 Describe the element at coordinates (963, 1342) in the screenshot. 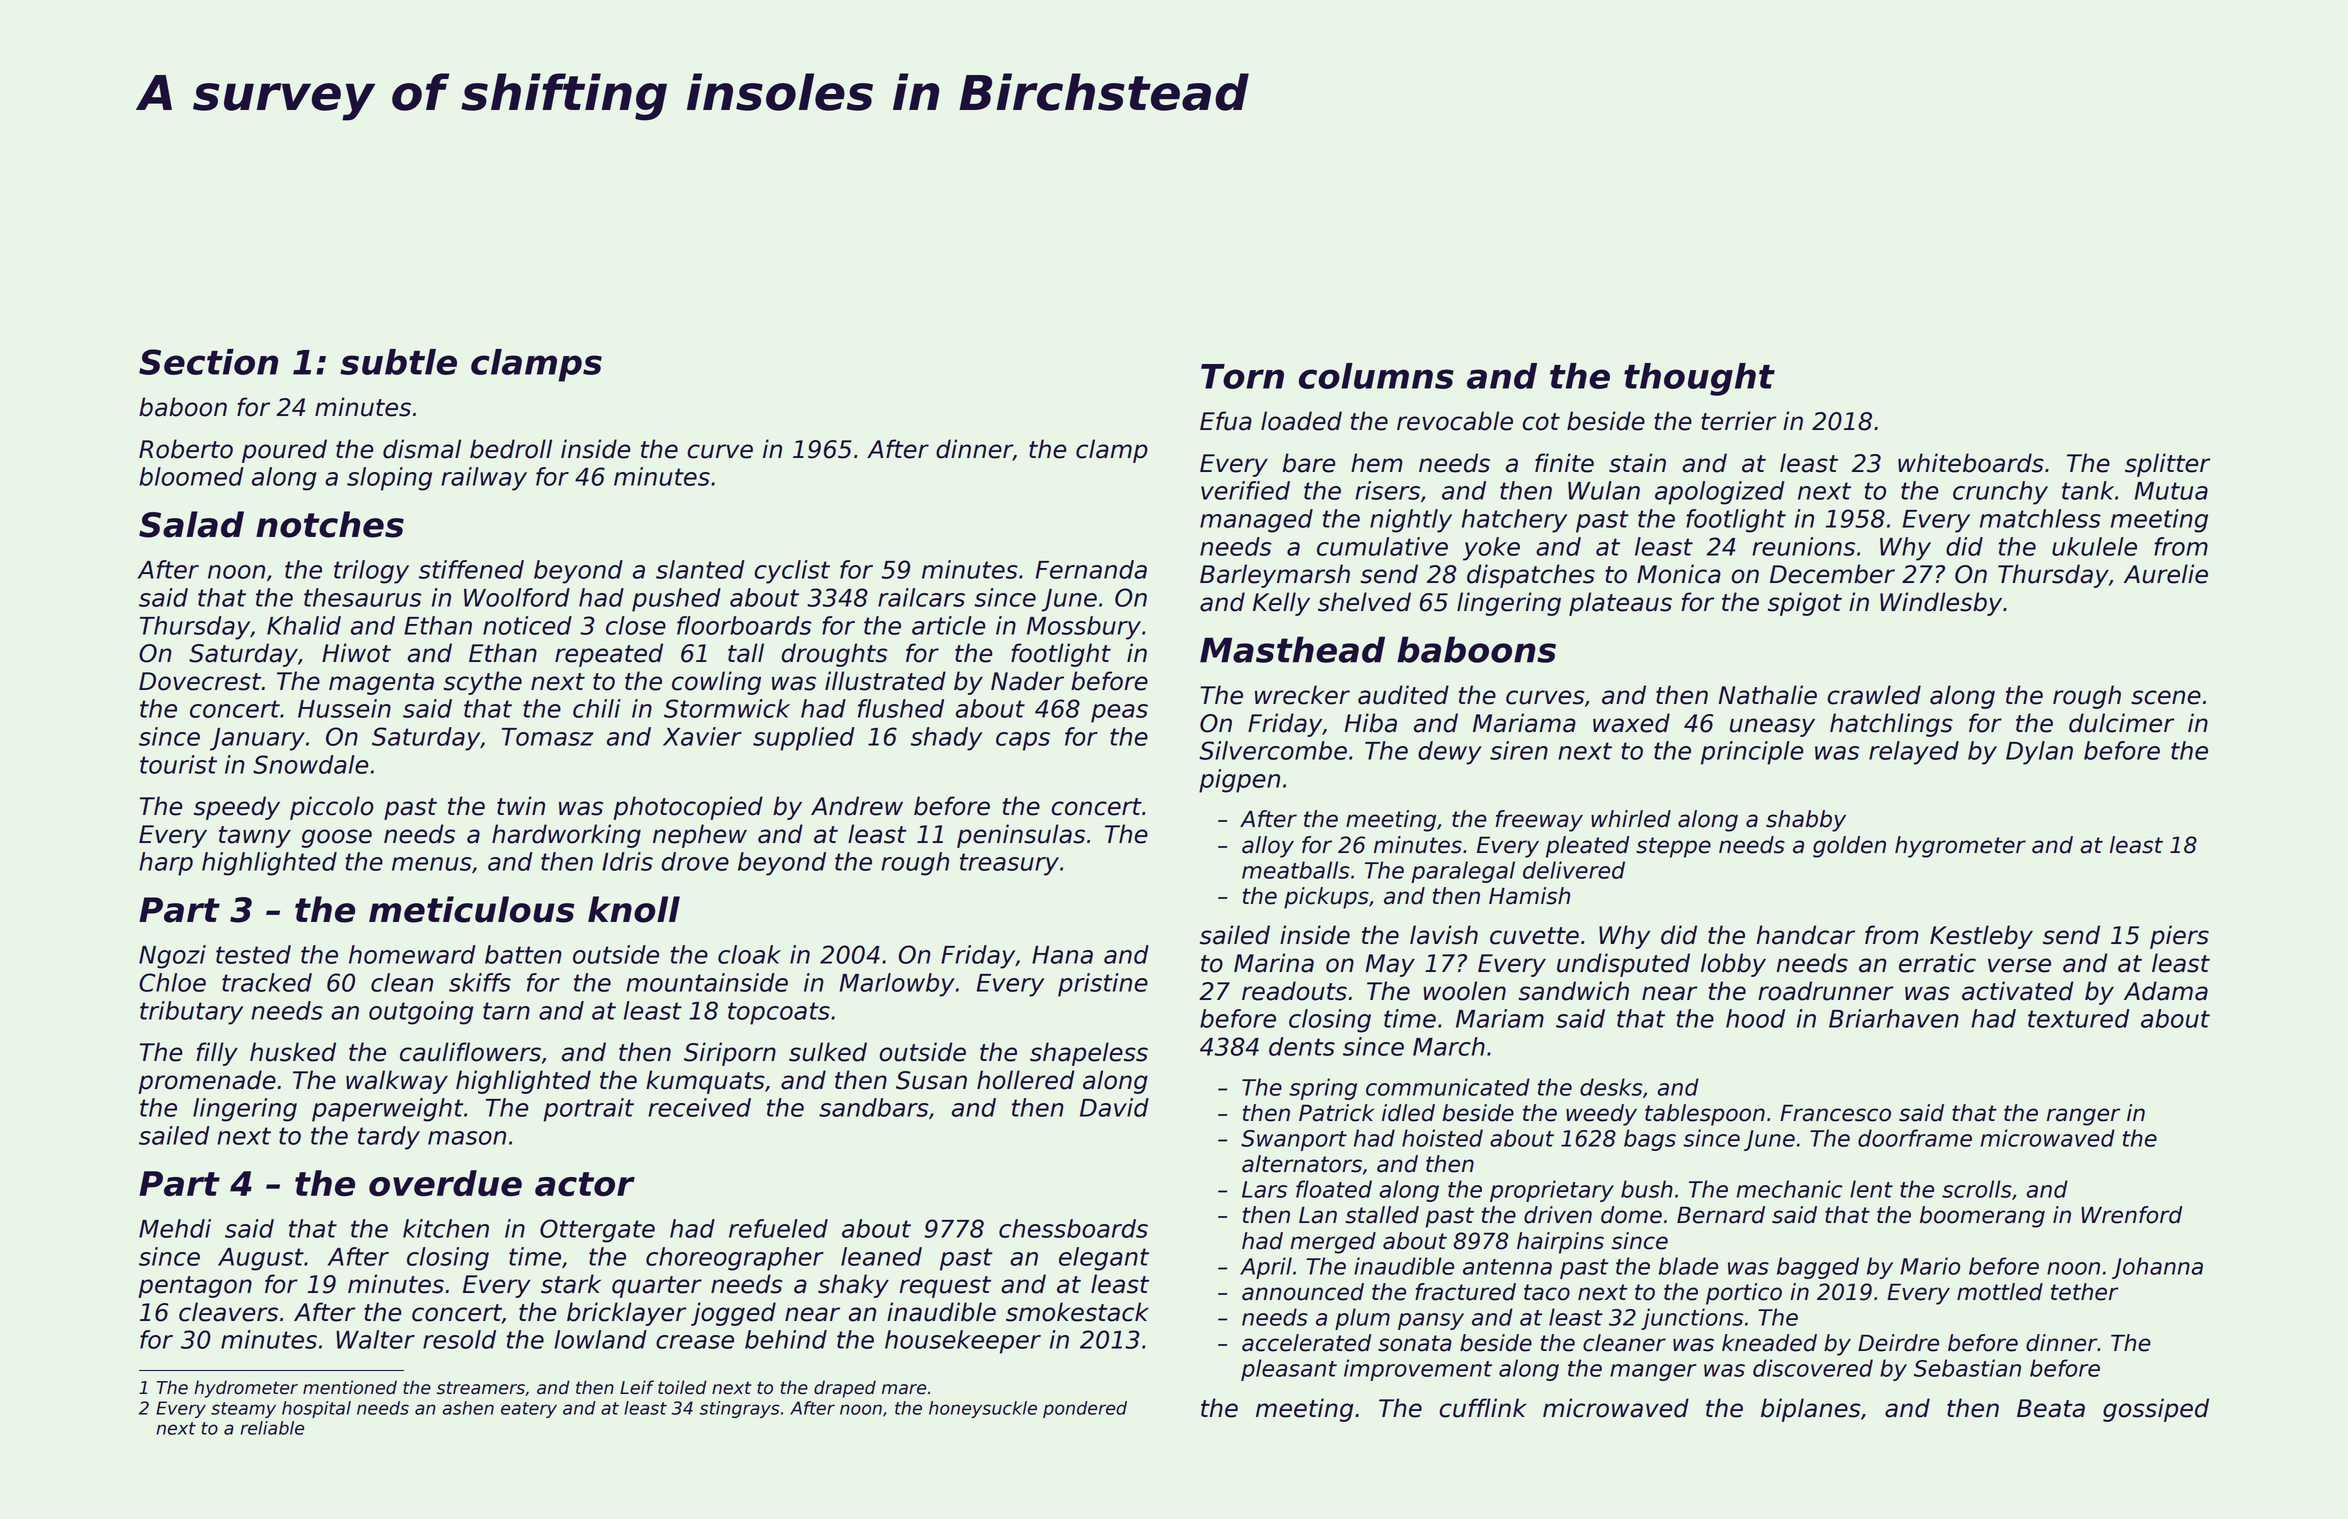

I see `housekeeper` at that location.
